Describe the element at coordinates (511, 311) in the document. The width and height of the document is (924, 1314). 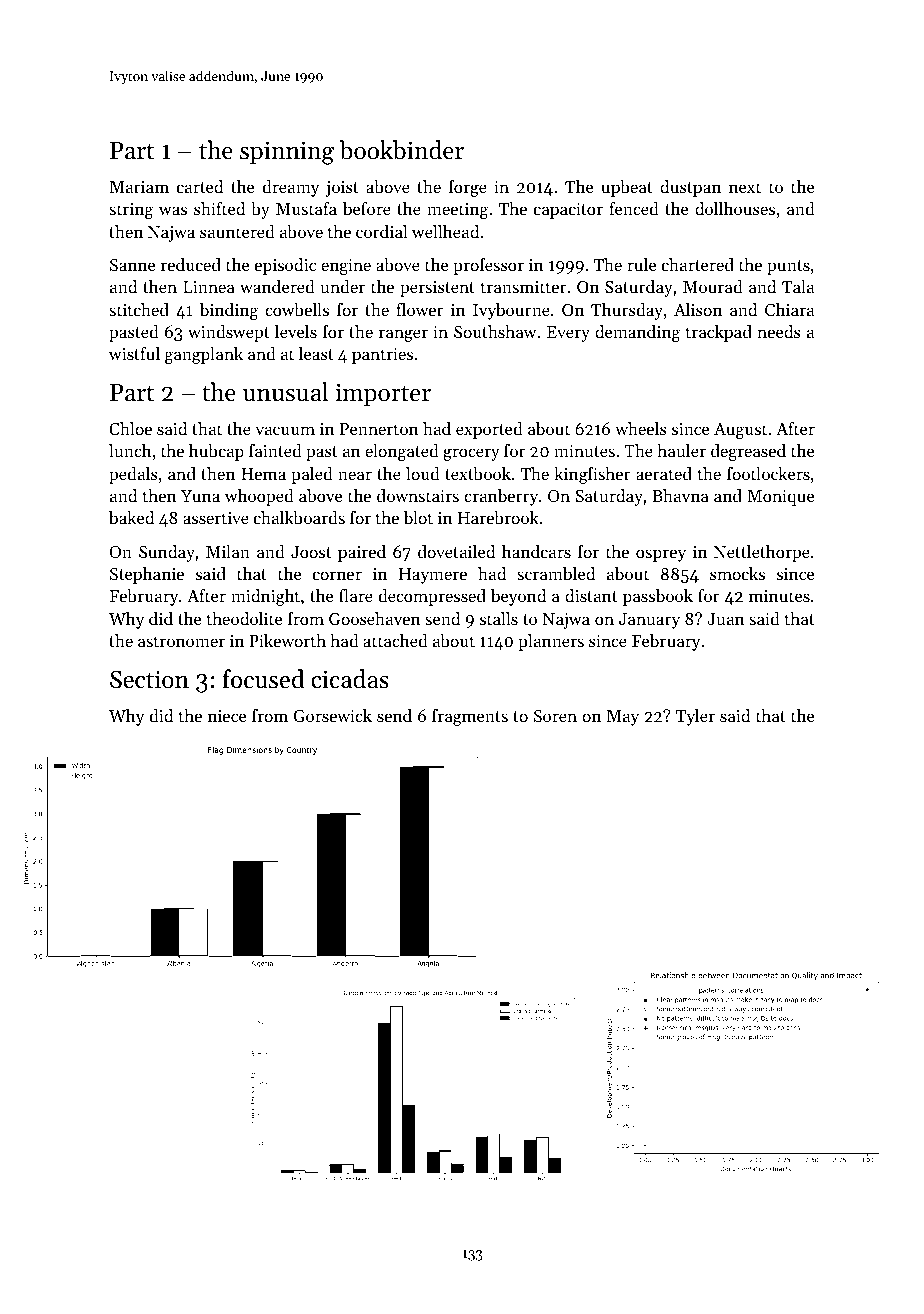
I see `Ivybourne` at that location.
